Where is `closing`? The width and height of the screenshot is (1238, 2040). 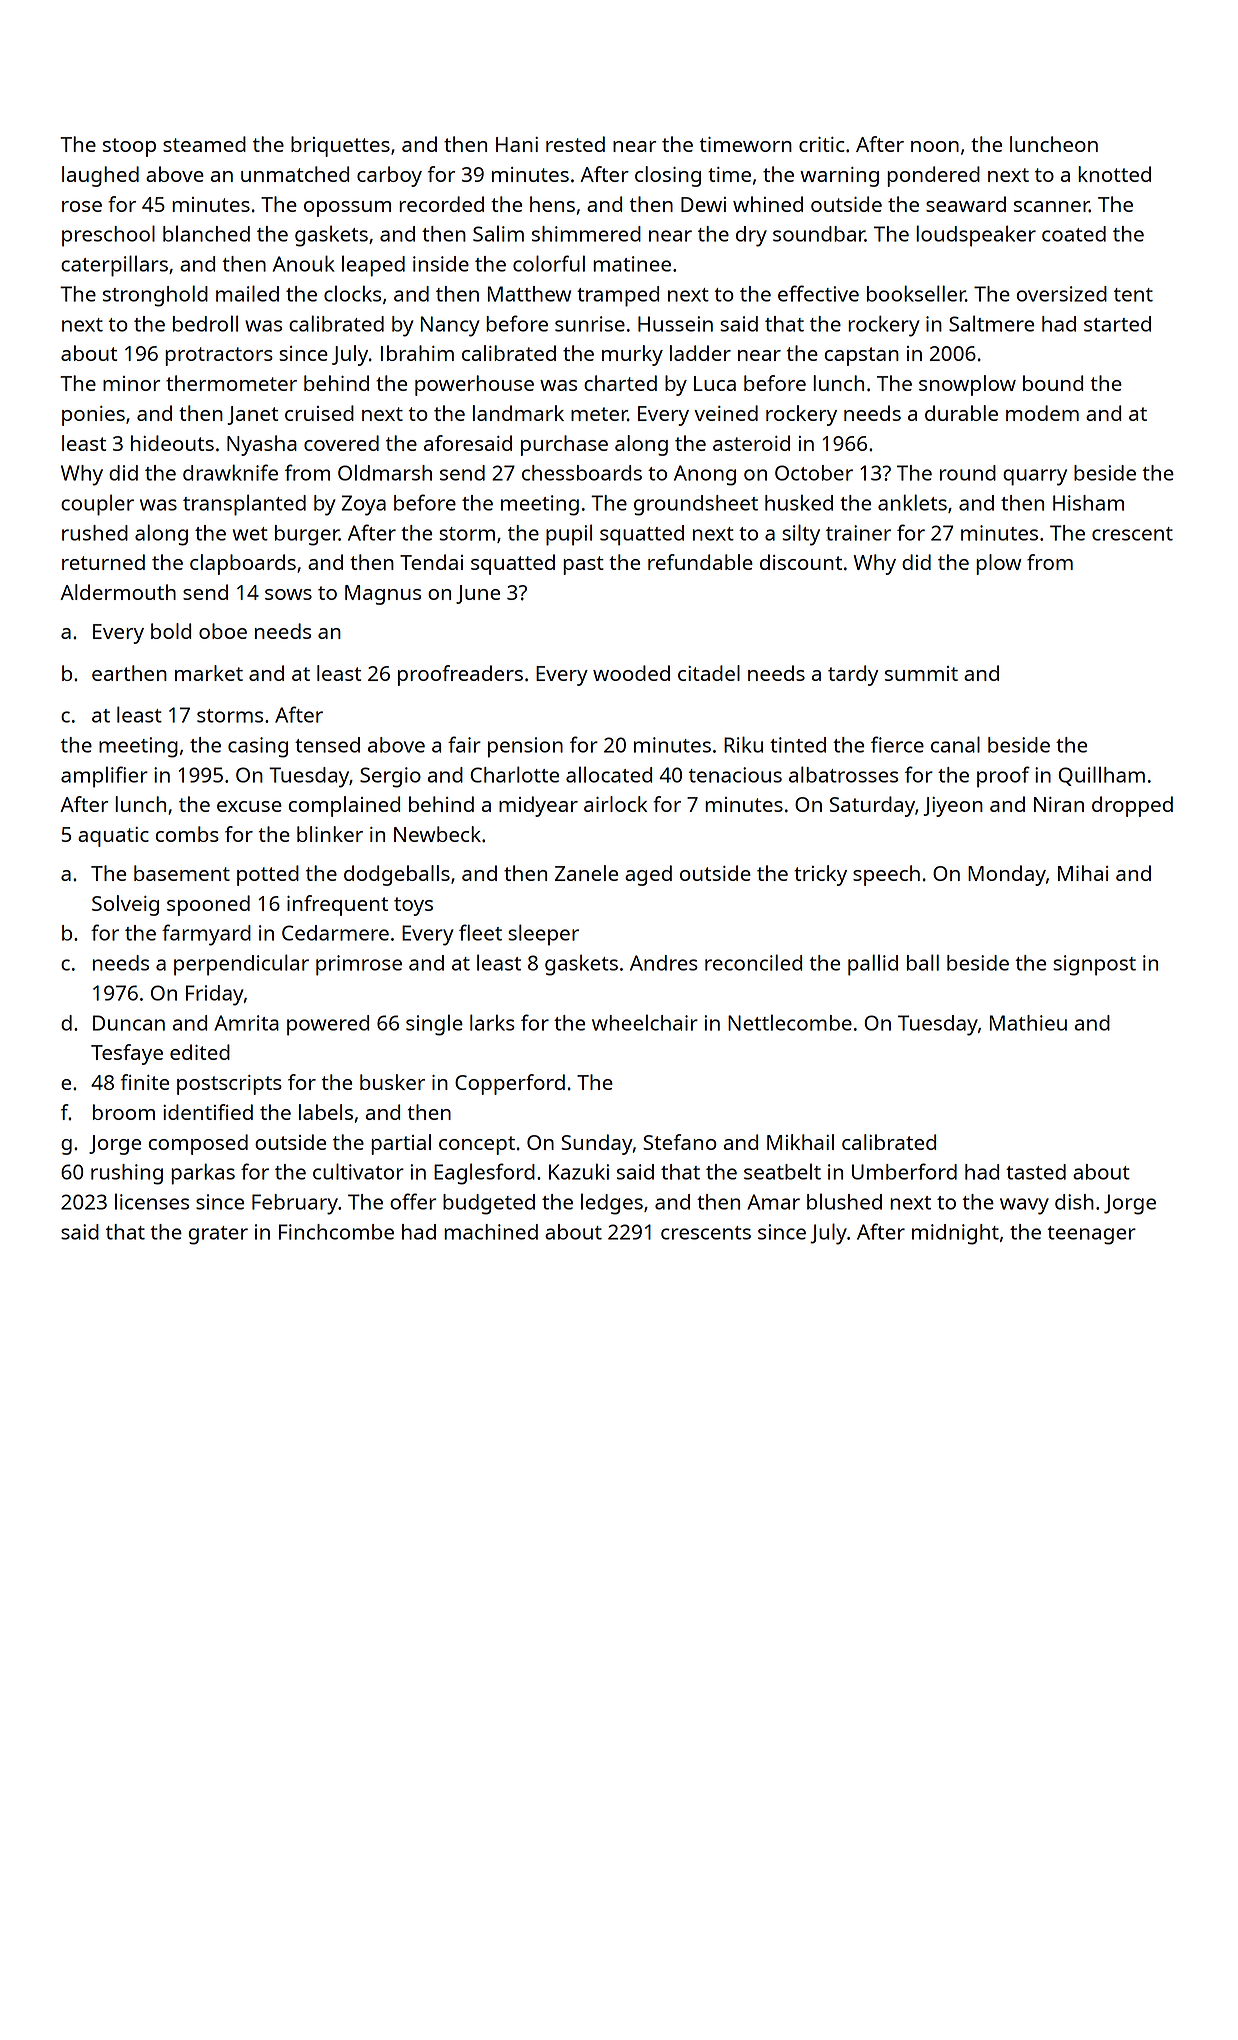 closing is located at coordinates (668, 176).
